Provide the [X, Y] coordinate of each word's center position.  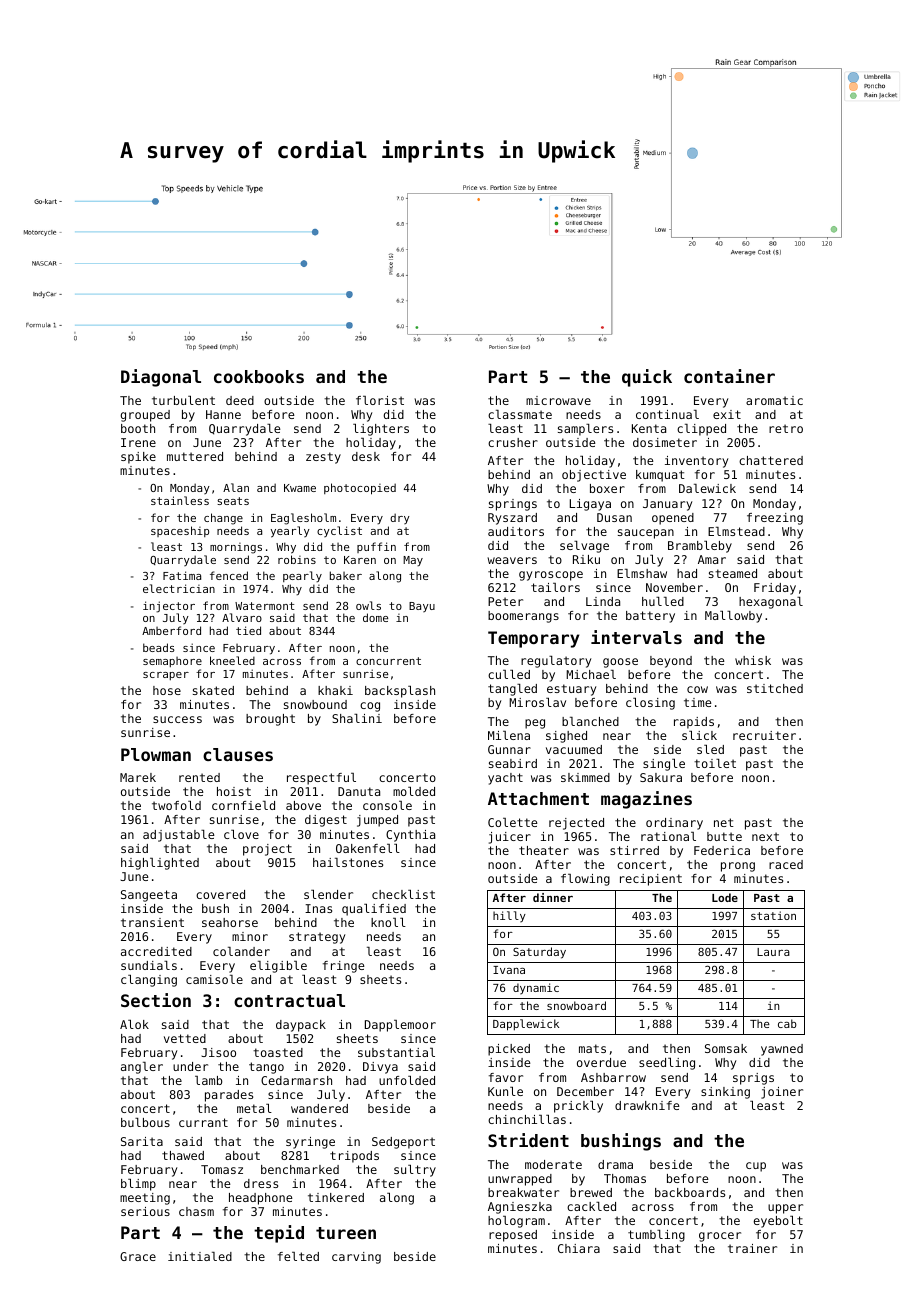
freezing [775, 519]
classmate [520, 414]
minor [250, 936]
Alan [236, 487]
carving [356, 1258]
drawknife [647, 1105]
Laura [773, 952]
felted [298, 1256]
